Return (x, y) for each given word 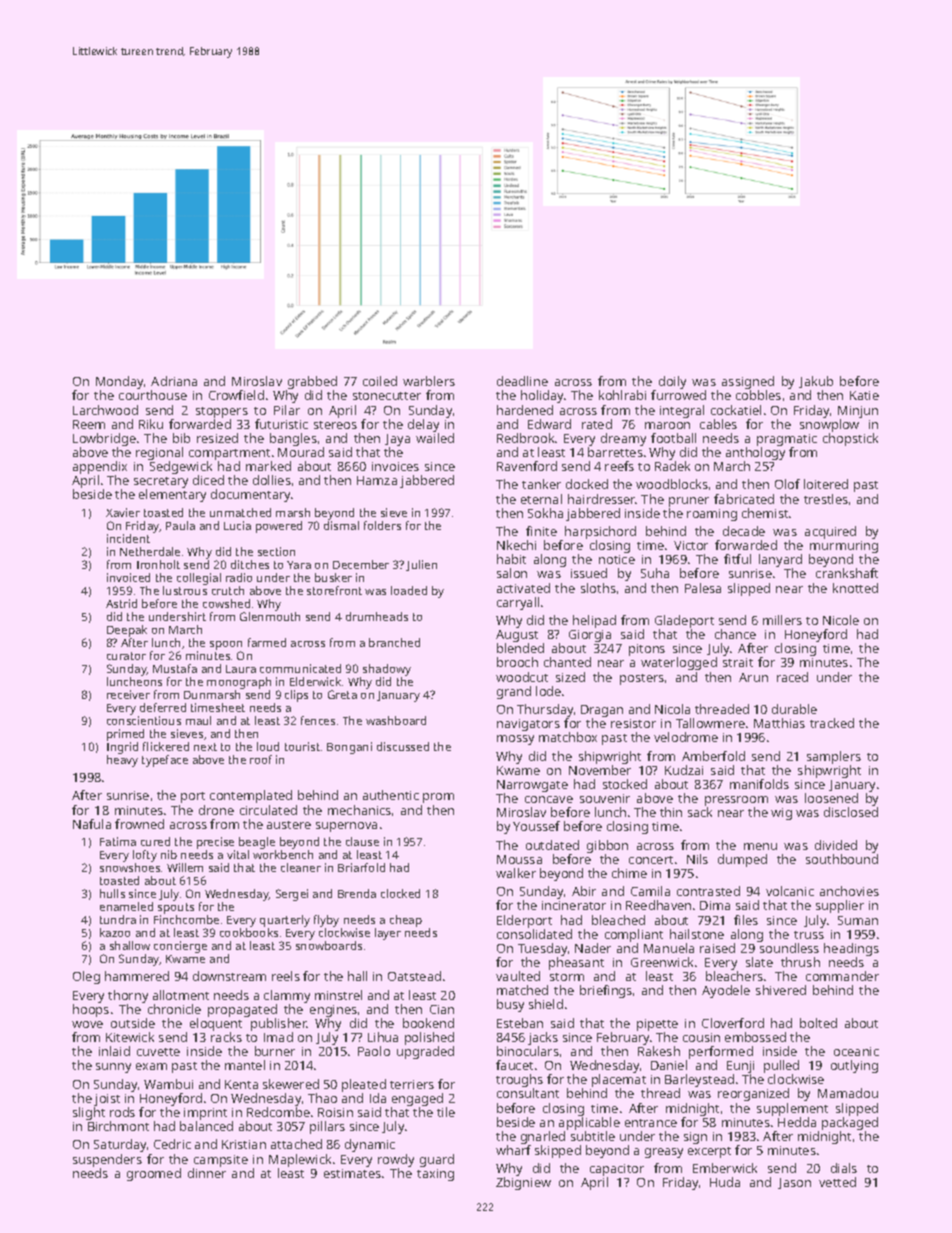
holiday (543, 396)
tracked (832, 723)
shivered (781, 990)
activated (523, 588)
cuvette (158, 1052)
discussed (403, 746)
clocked (400, 893)
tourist (302, 746)
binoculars (528, 1051)
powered (279, 527)
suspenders (107, 1160)
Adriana (174, 381)
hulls (112, 893)
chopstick (850, 439)
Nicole (841, 620)
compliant (634, 935)
